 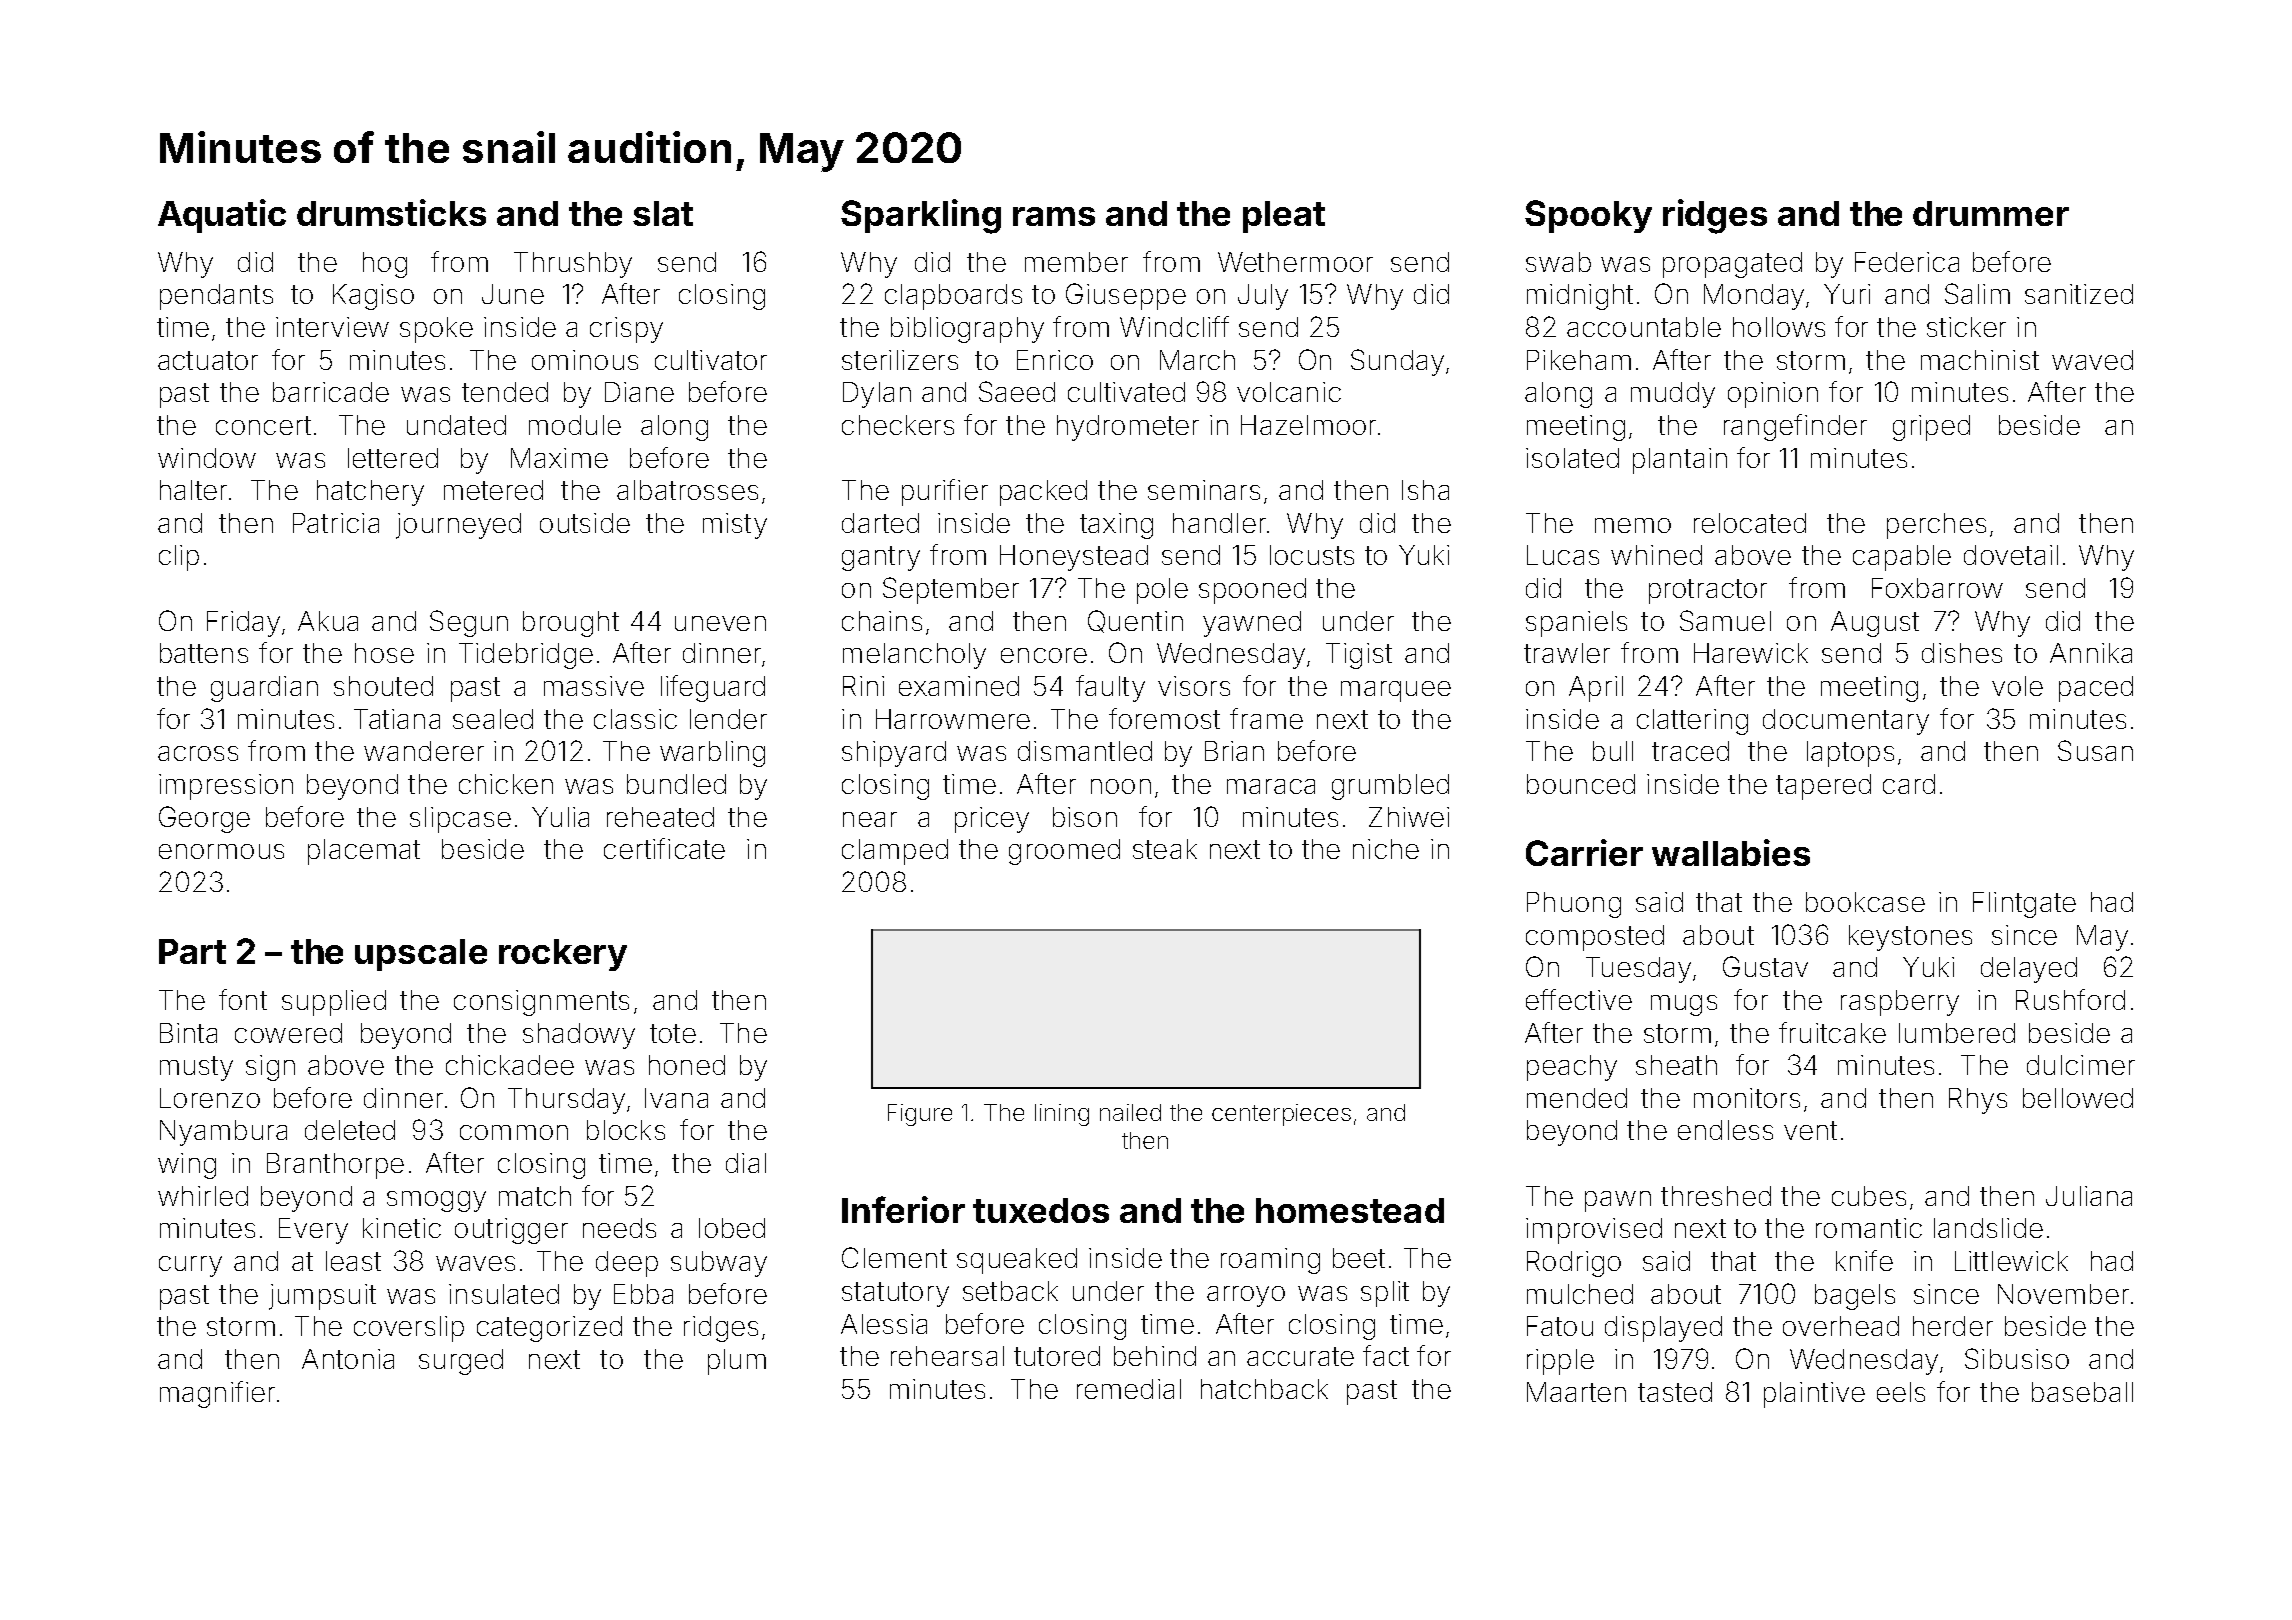 What do you see at coordinates (196, 1068) in the document?
I see `musty` at bounding box center [196, 1068].
